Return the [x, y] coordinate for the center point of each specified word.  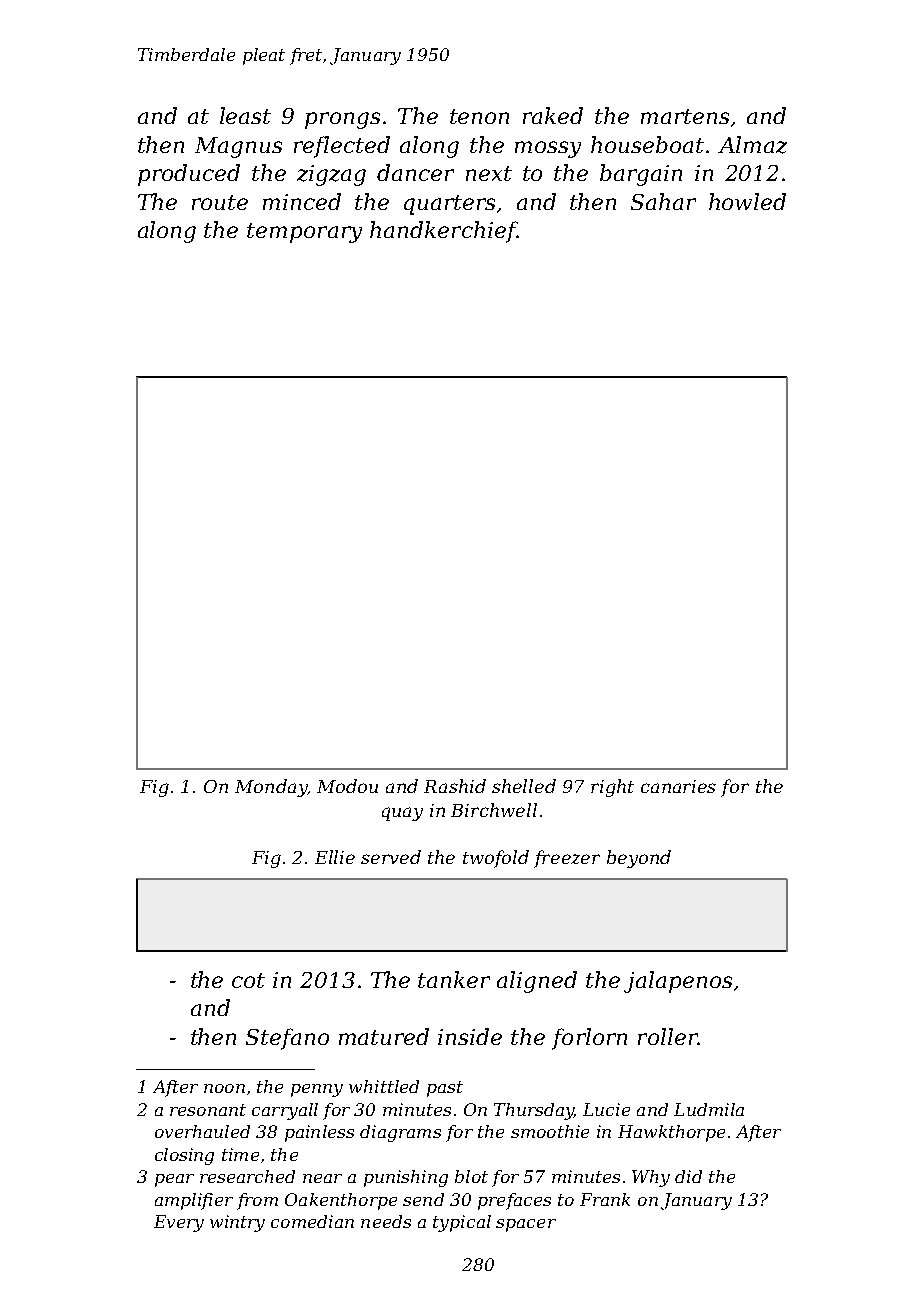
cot [248, 980]
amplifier [194, 1201]
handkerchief [443, 232]
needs [386, 1221]
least [245, 115]
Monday [271, 788]
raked [553, 115]
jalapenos [678, 982]
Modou [347, 786]
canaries [678, 786]
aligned [537, 982]
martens [685, 116]
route [220, 202]
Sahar [663, 201]
